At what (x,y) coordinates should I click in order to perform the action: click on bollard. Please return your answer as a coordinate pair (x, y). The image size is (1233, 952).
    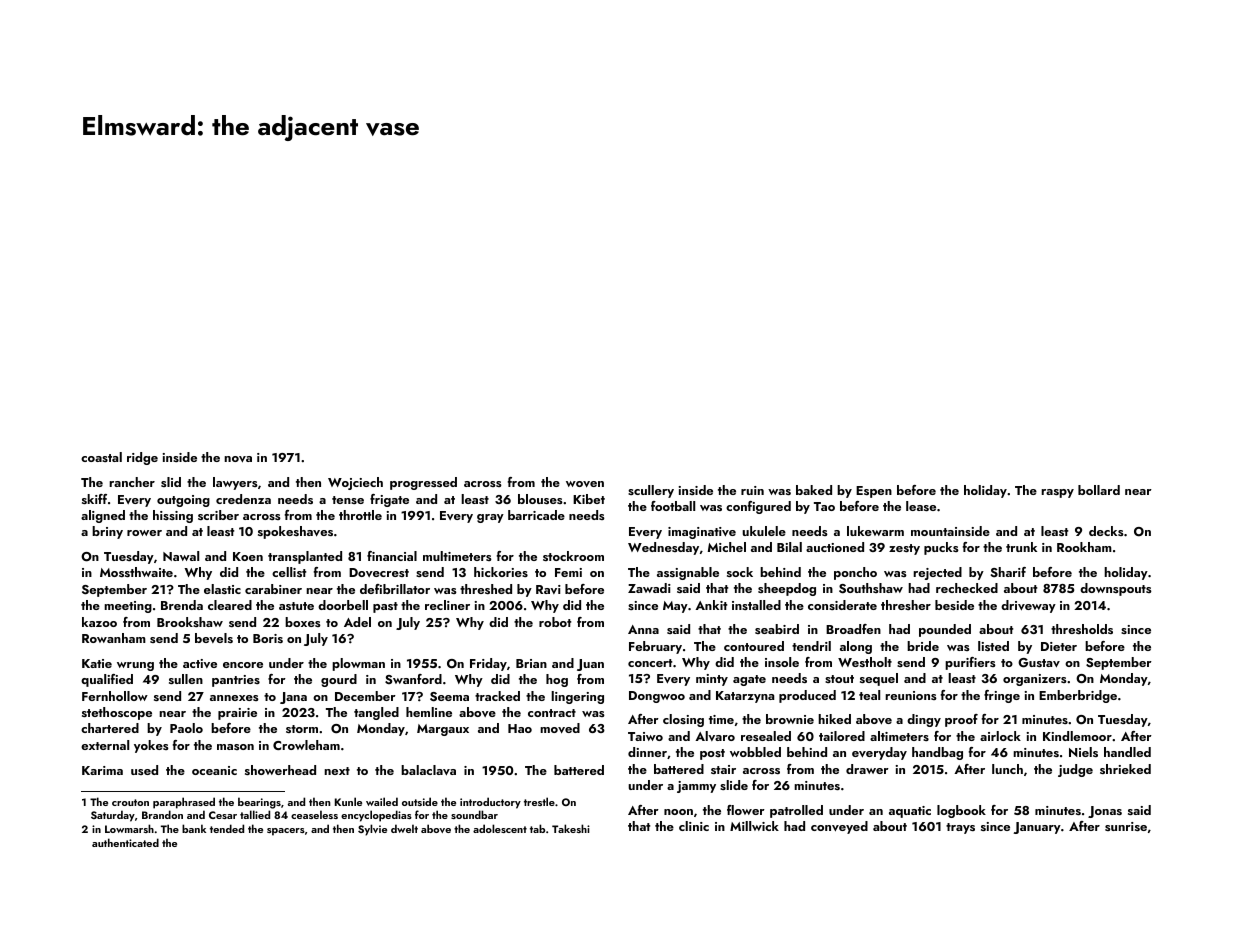
    Looking at the image, I should click on (1099, 490).
